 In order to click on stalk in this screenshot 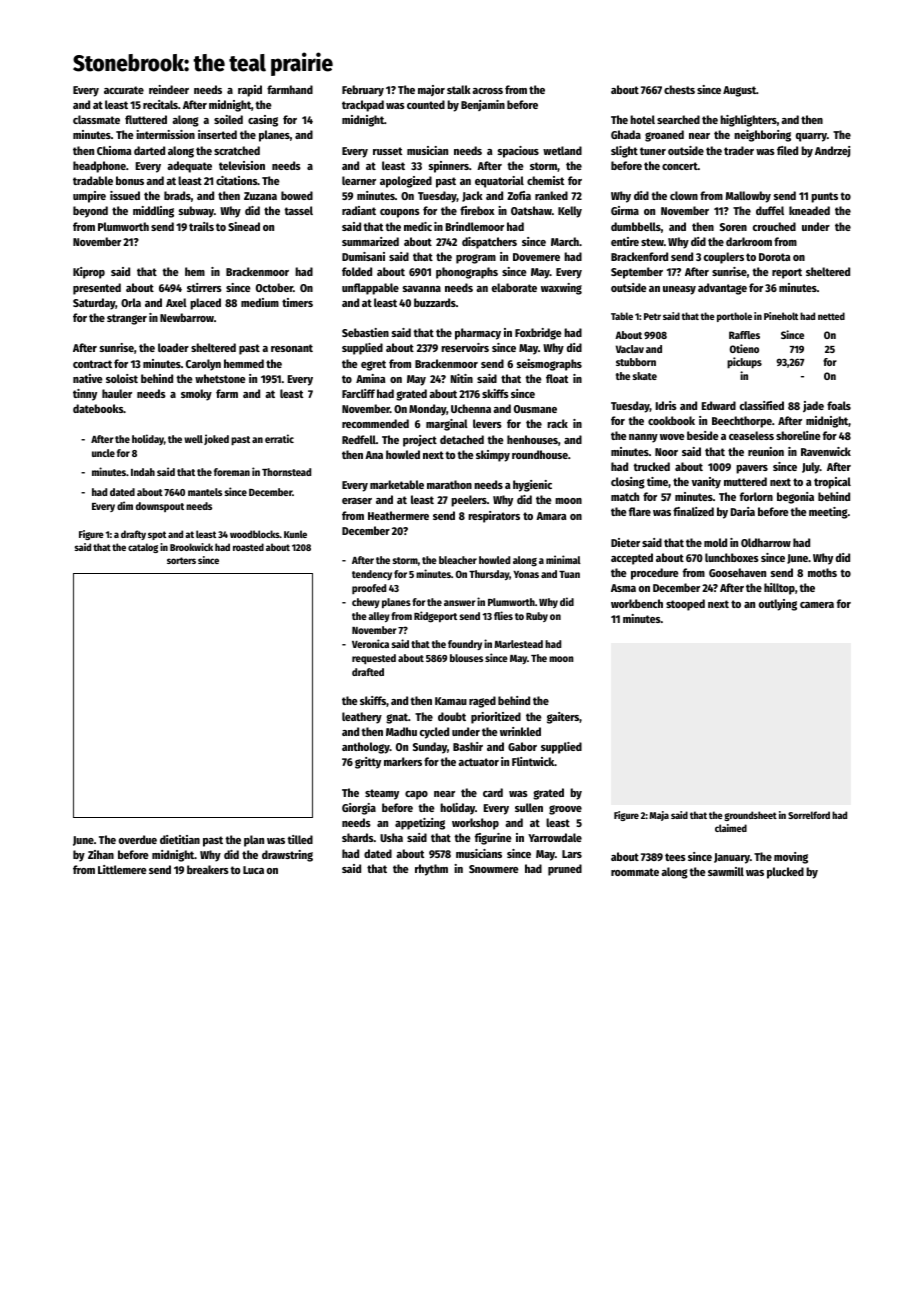, I will do `click(459, 89)`.
